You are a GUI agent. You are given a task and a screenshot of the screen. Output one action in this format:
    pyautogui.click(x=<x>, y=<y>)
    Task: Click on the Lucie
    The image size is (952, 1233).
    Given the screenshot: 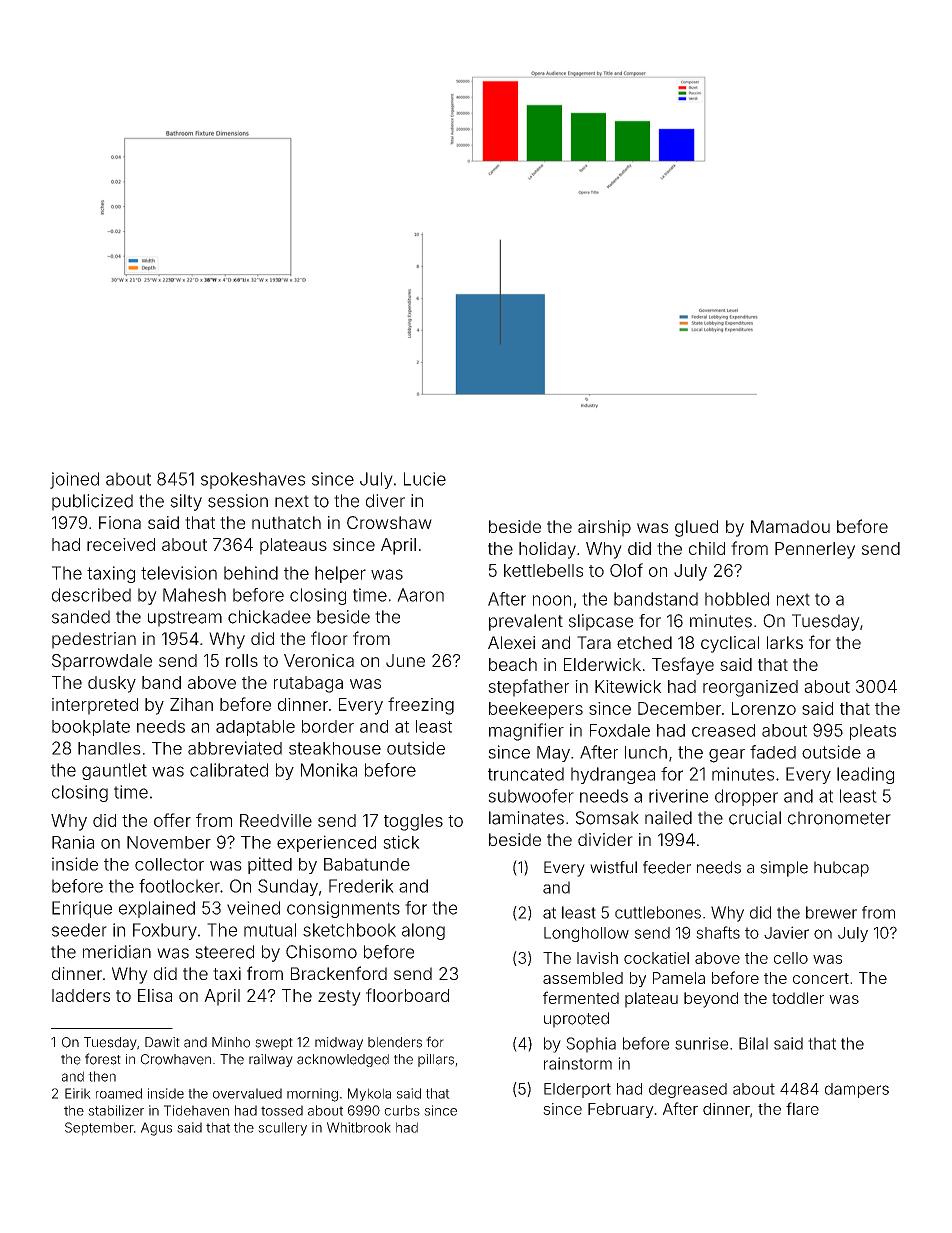 What is the action you would take?
    pyautogui.click(x=425, y=479)
